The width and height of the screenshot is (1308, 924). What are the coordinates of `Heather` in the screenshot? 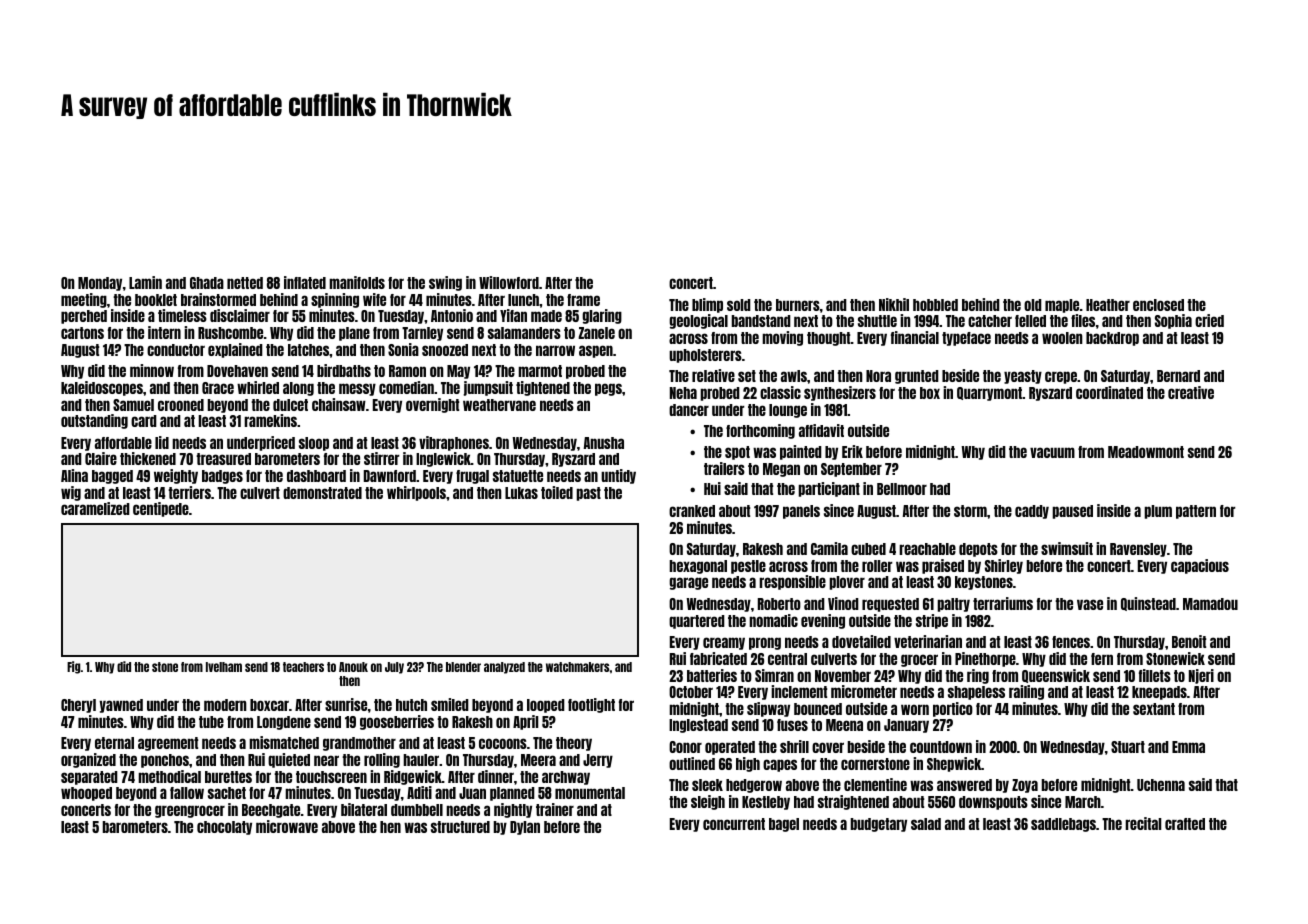 It's located at (1108, 305).
